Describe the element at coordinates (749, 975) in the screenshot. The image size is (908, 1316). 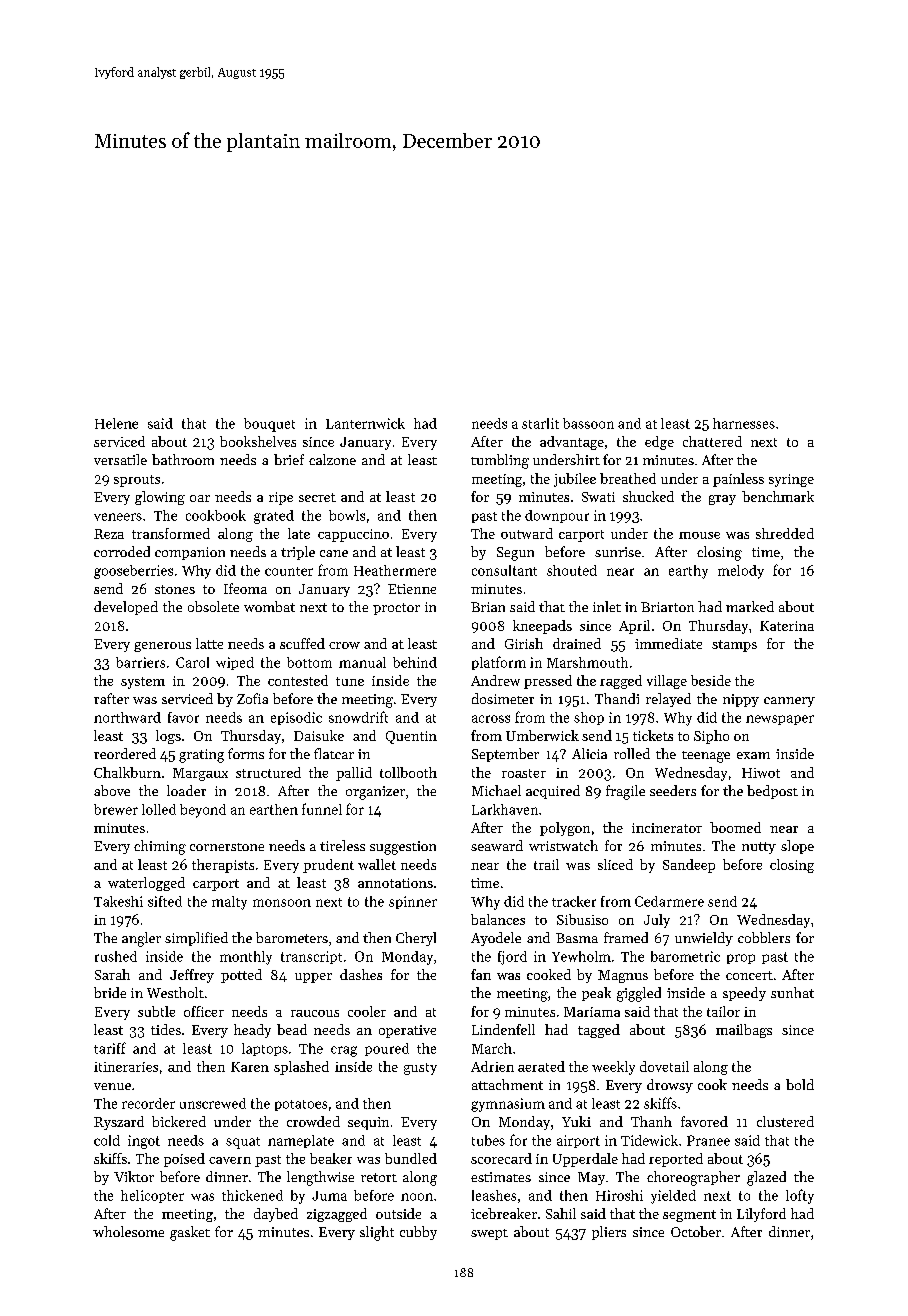
I see `concert` at that location.
